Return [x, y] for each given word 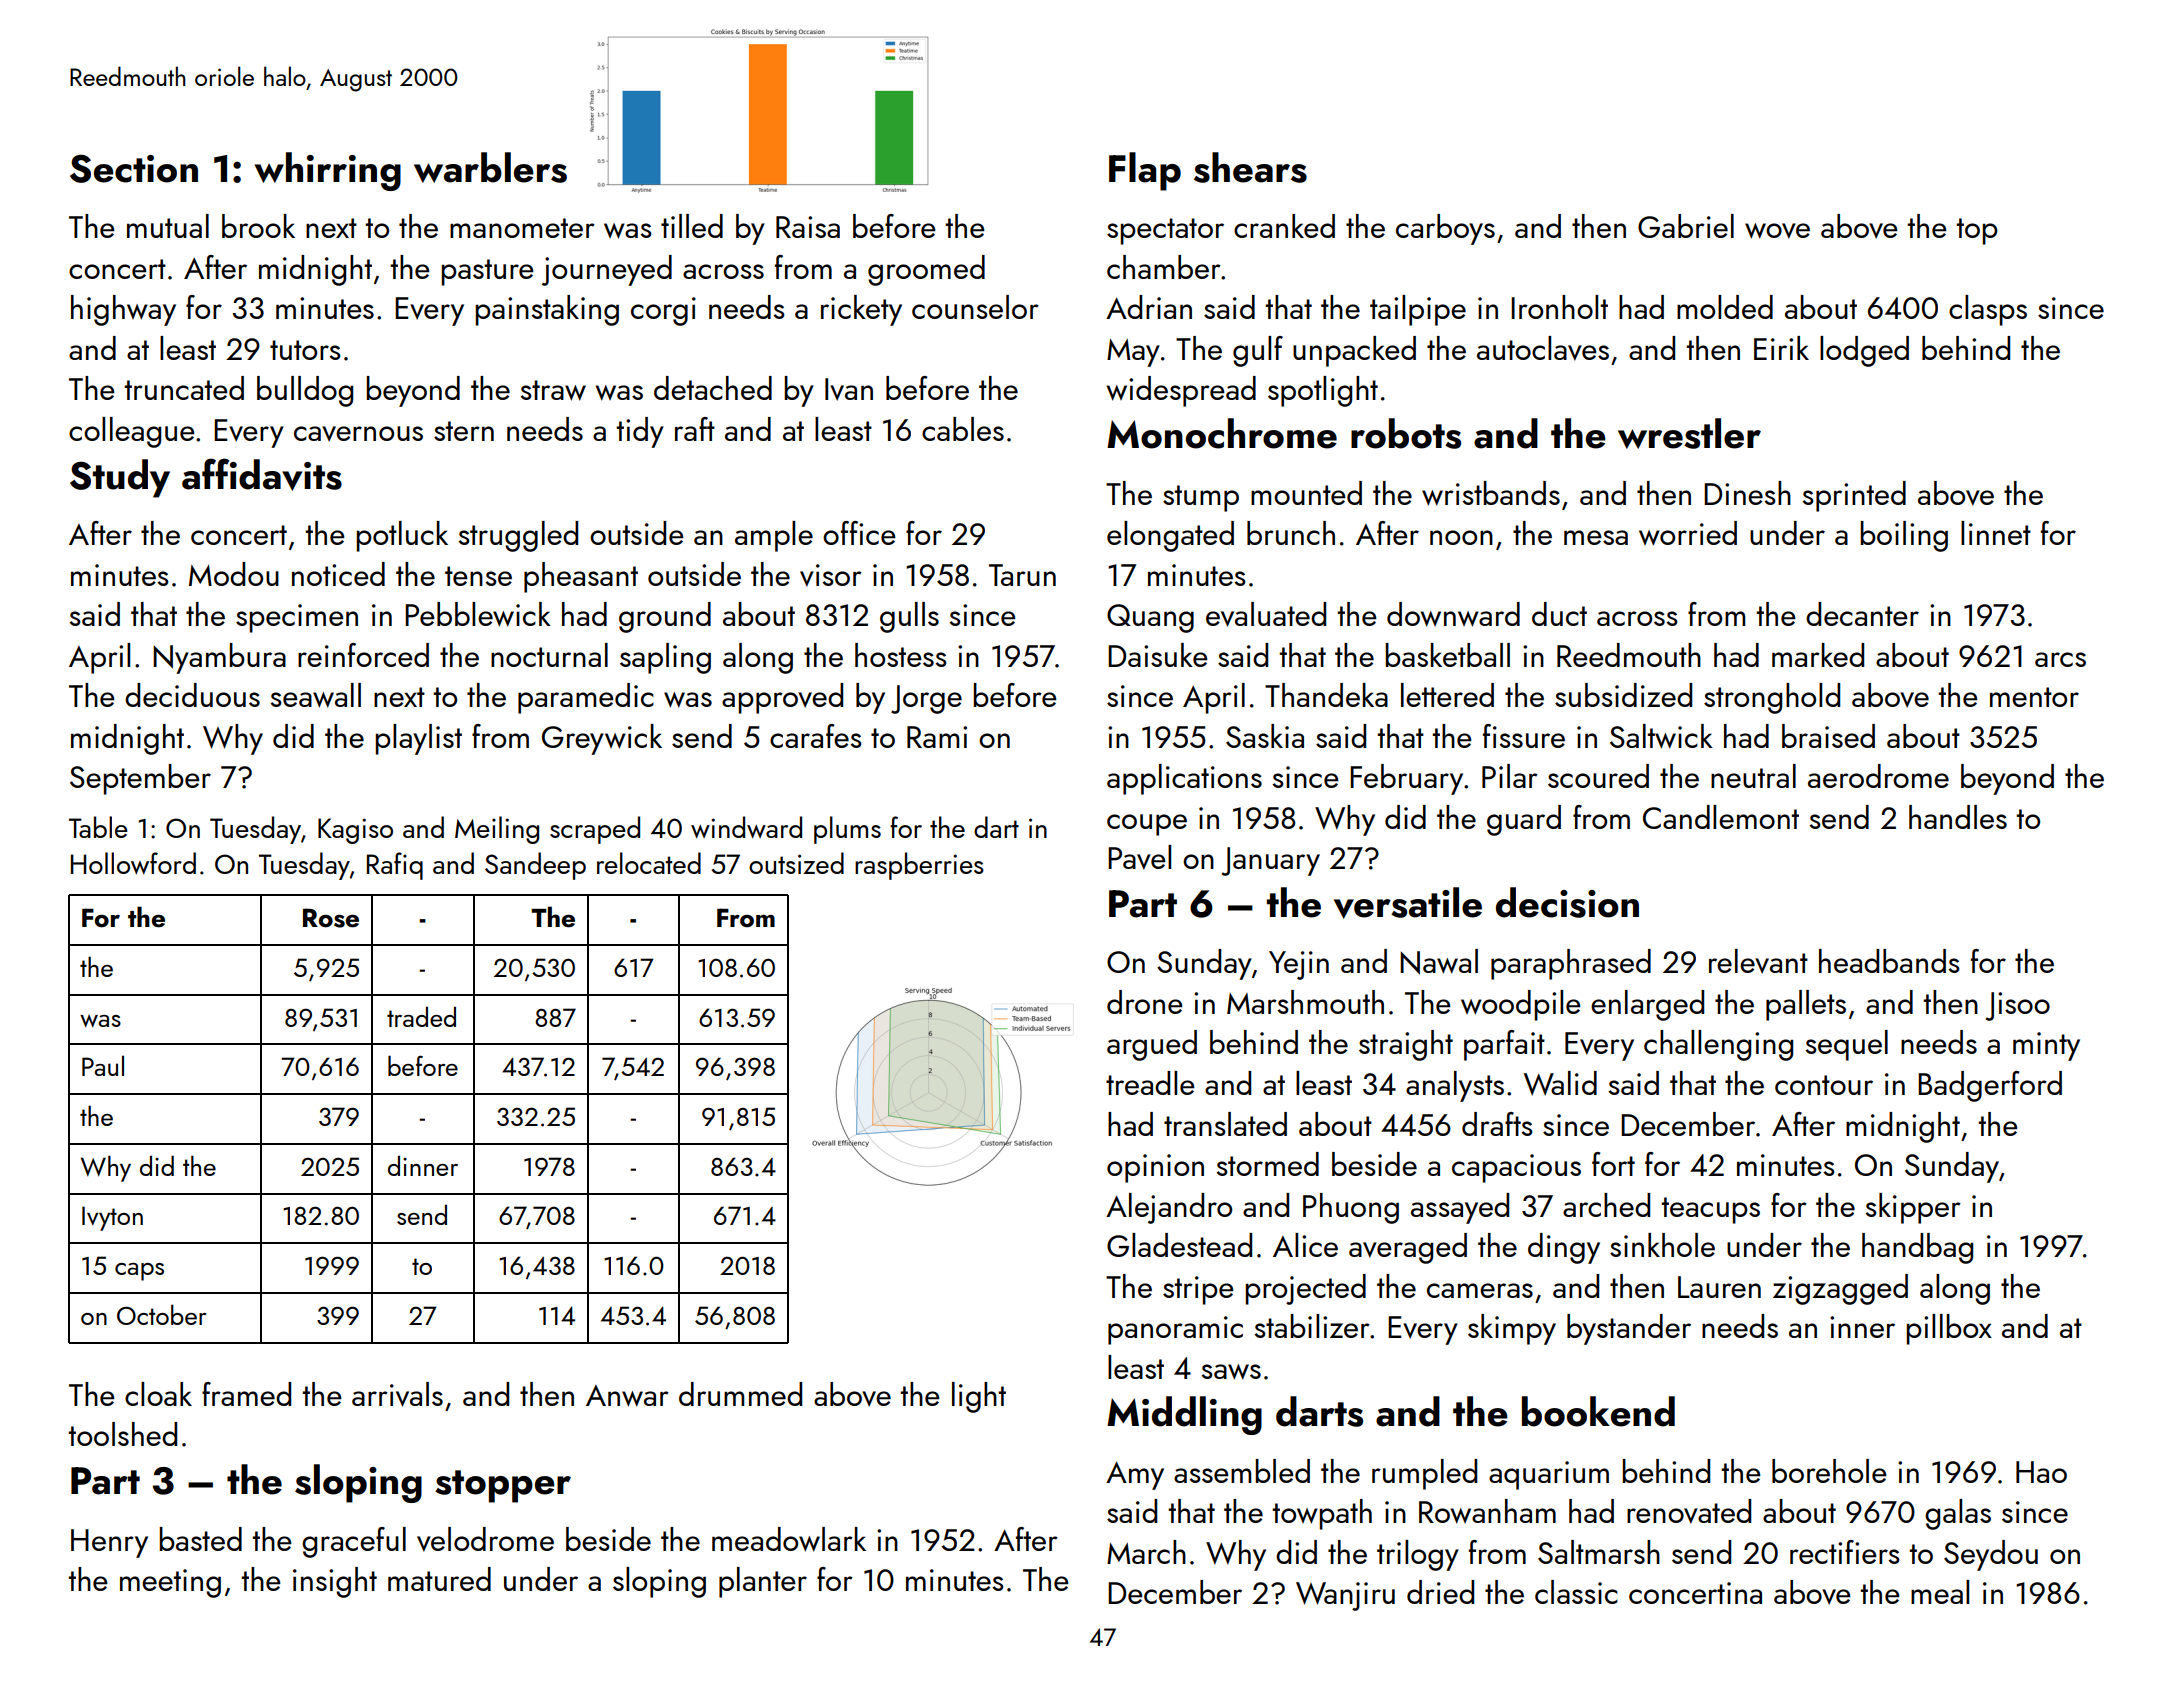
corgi [663, 311]
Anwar [627, 1396]
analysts [1455, 1086]
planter [763, 1582]
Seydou [1991, 1555]
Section [134, 168]
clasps [1988, 310]
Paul [103, 1065]
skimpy [1512, 1329]
